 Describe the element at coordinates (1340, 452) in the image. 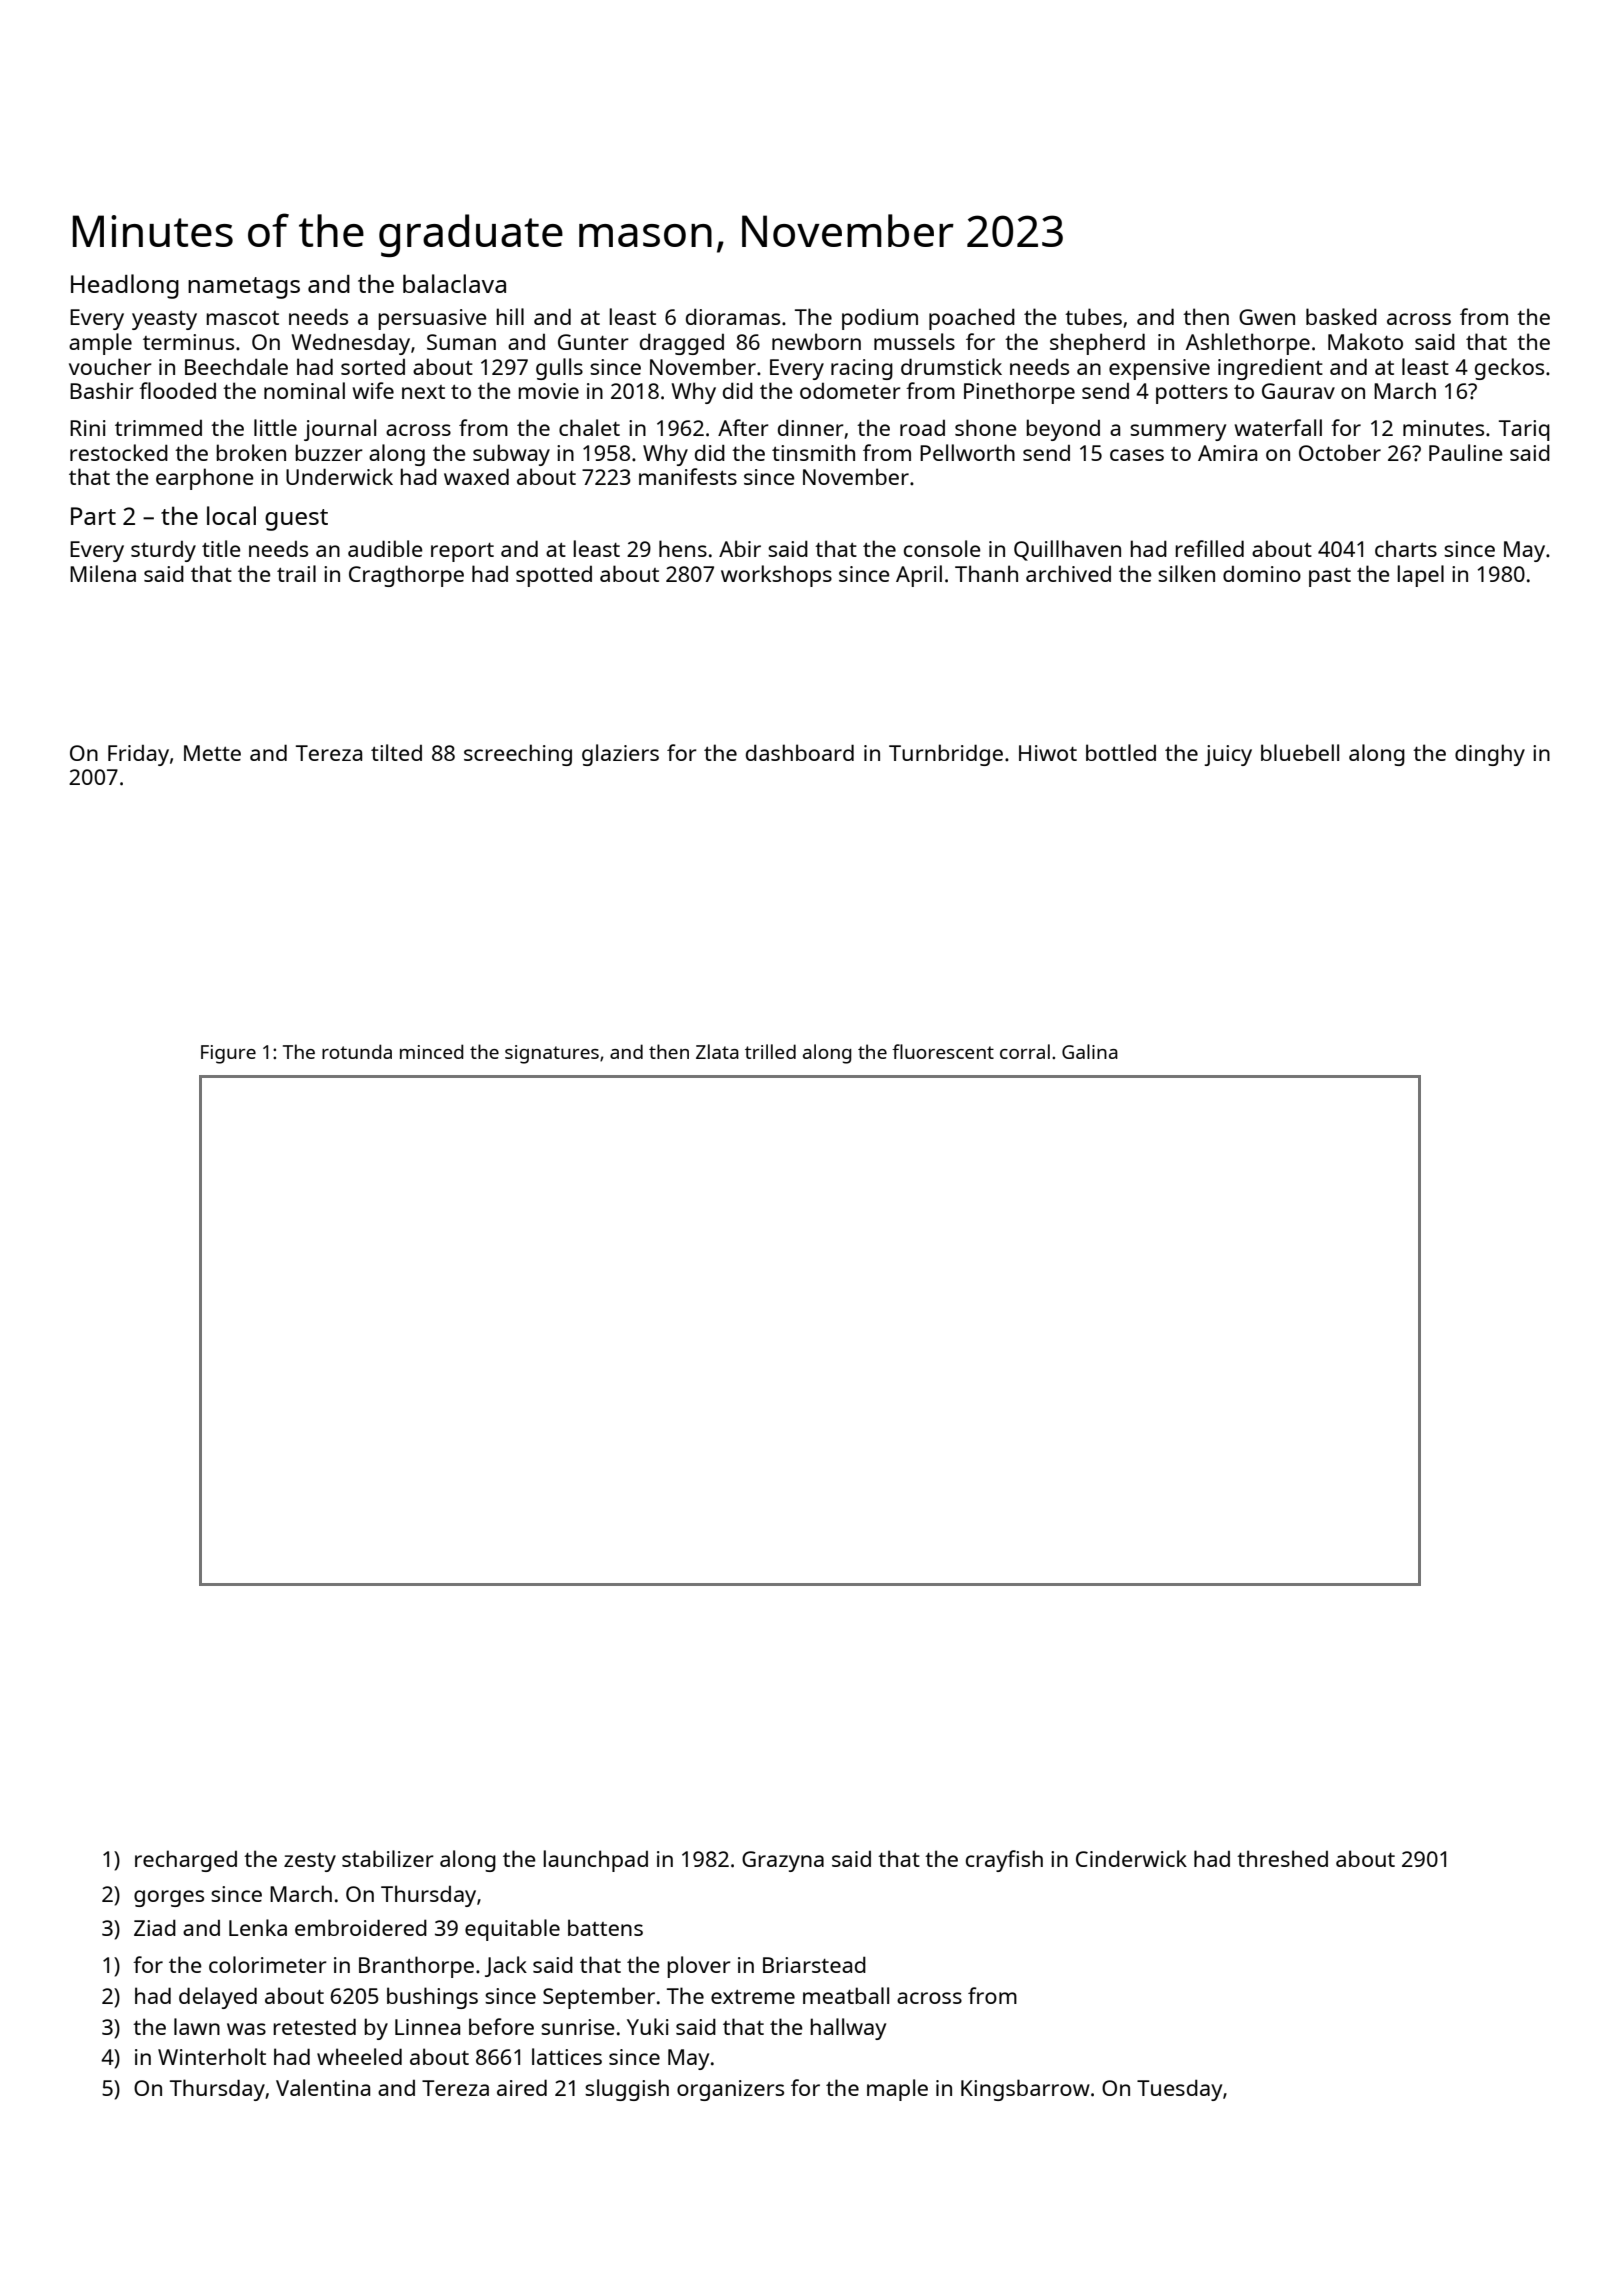

I see `October` at that location.
